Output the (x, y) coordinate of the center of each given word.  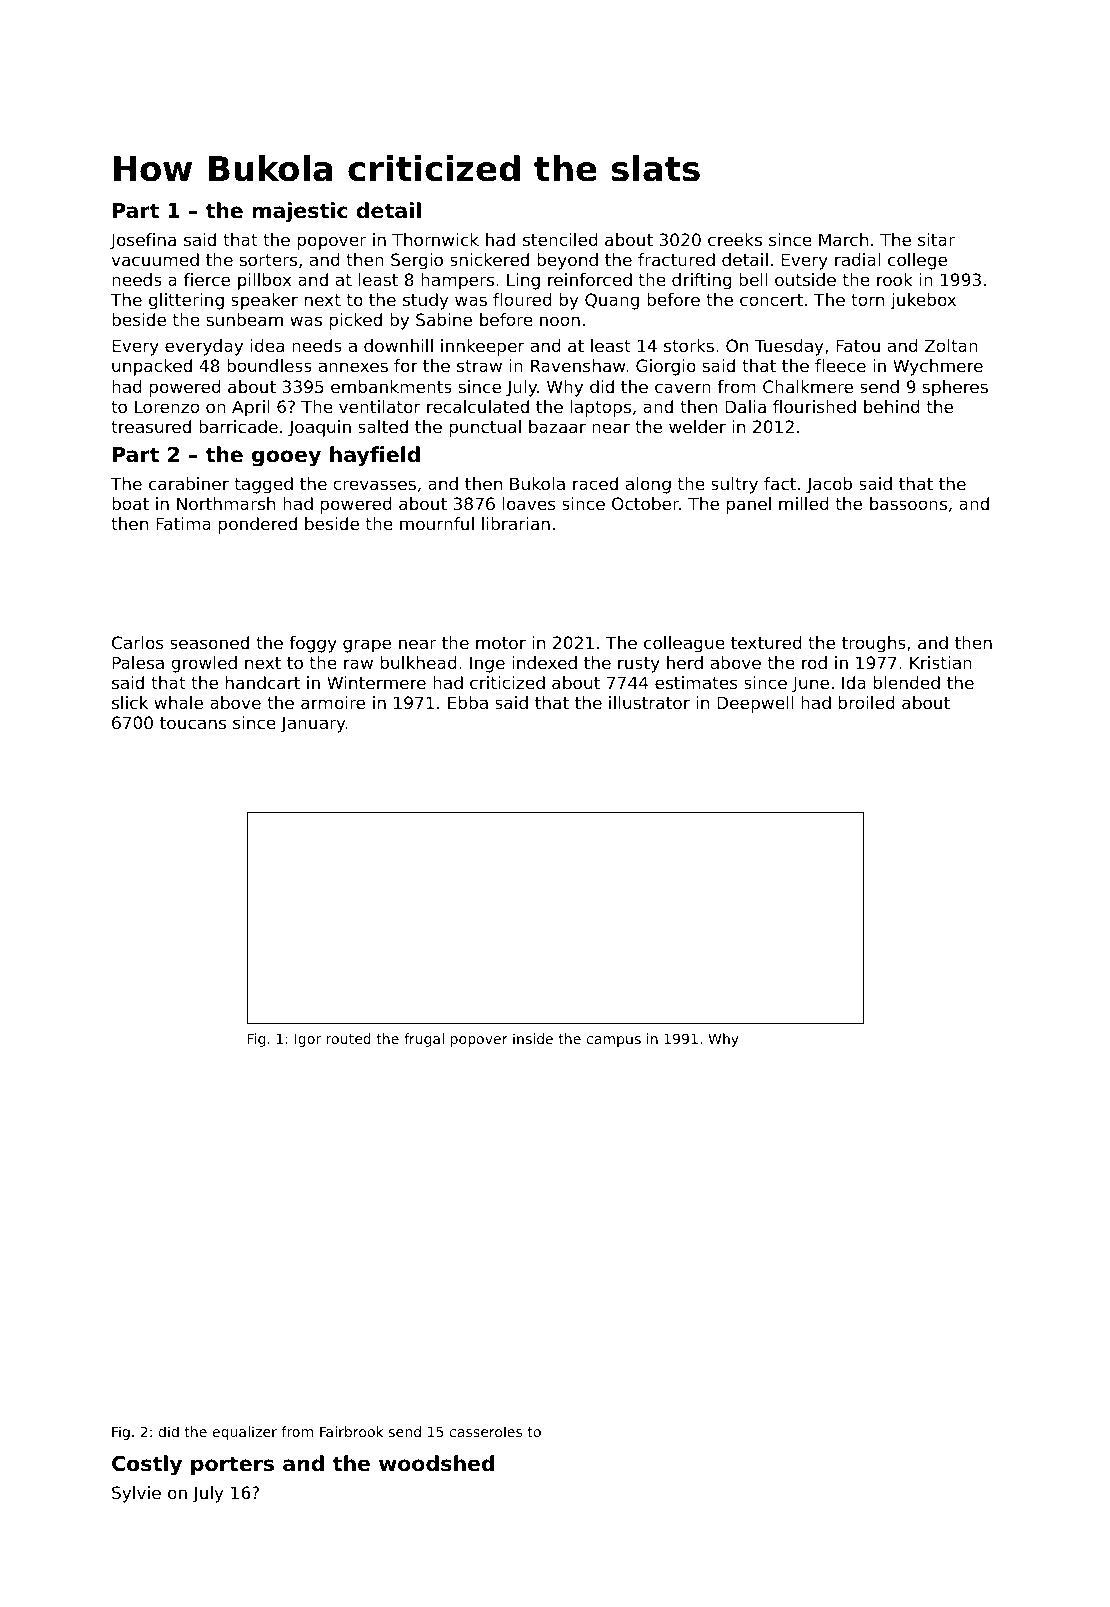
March (843, 239)
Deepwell (755, 704)
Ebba (468, 702)
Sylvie (136, 1494)
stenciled (560, 239)
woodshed (436, 1463)
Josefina (143, 241)
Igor (308, 1040)
